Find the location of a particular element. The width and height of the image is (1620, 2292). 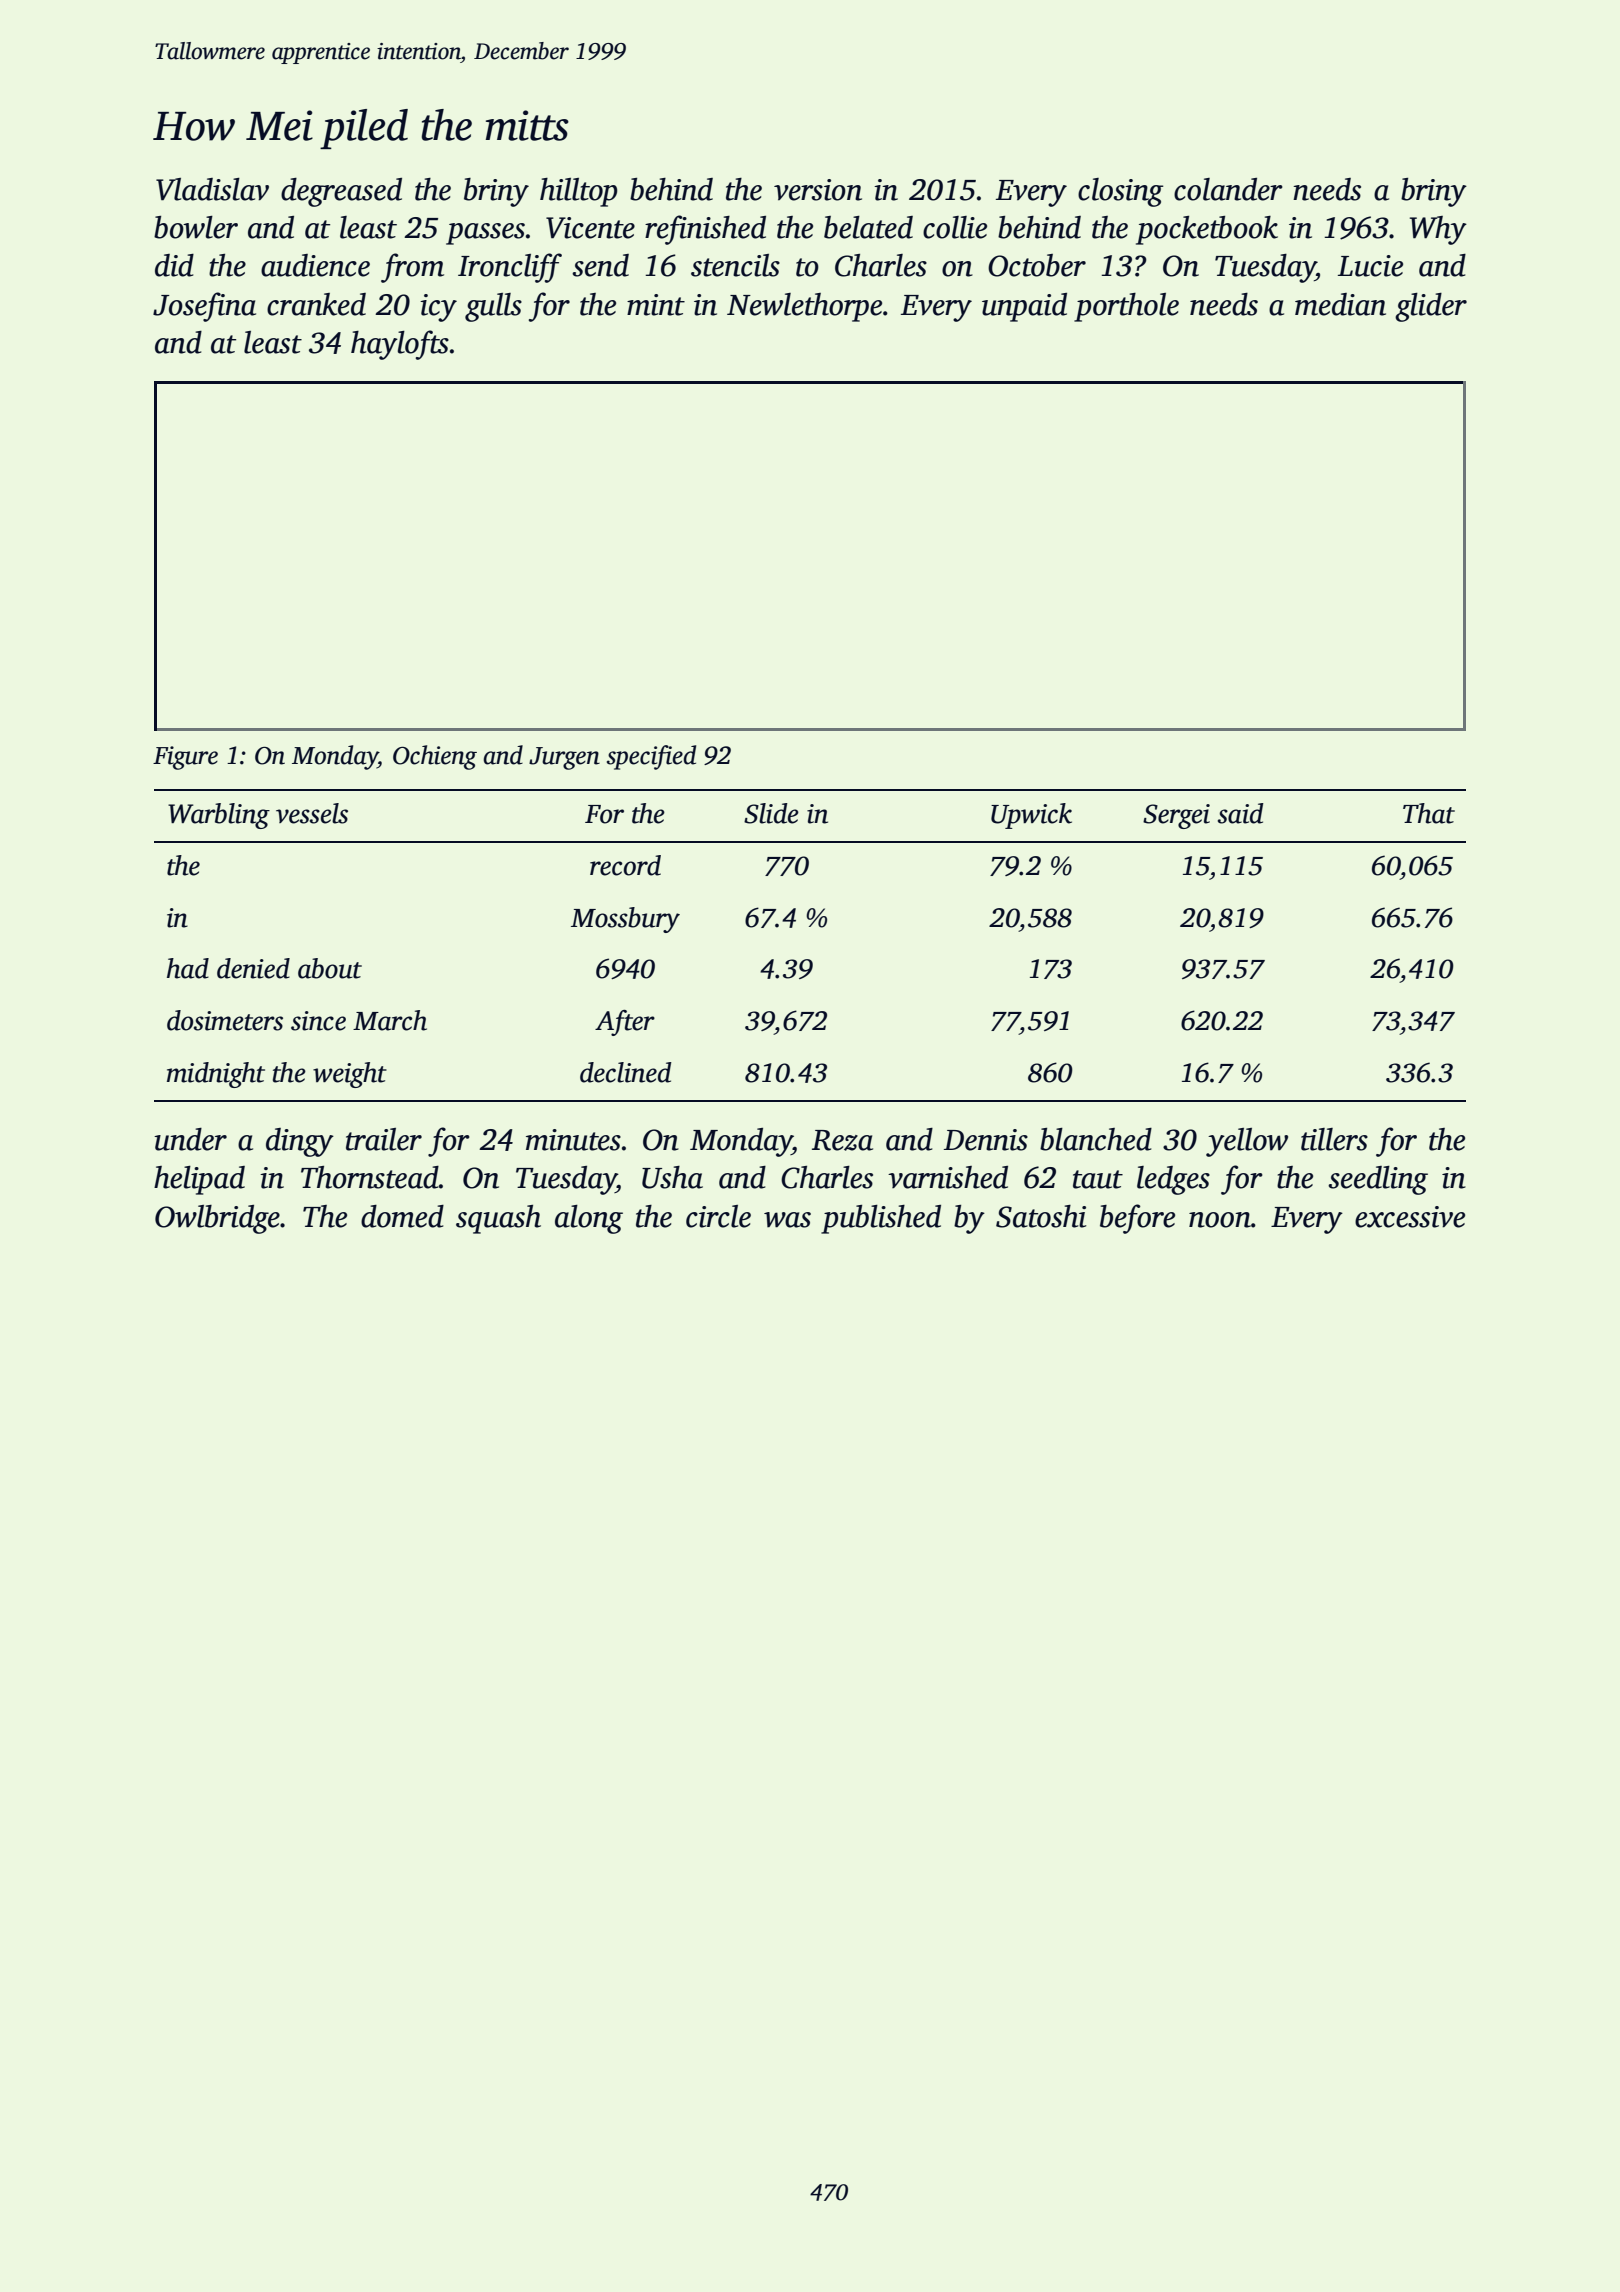

Owlbridge is located at coordinates (217, 1219).
